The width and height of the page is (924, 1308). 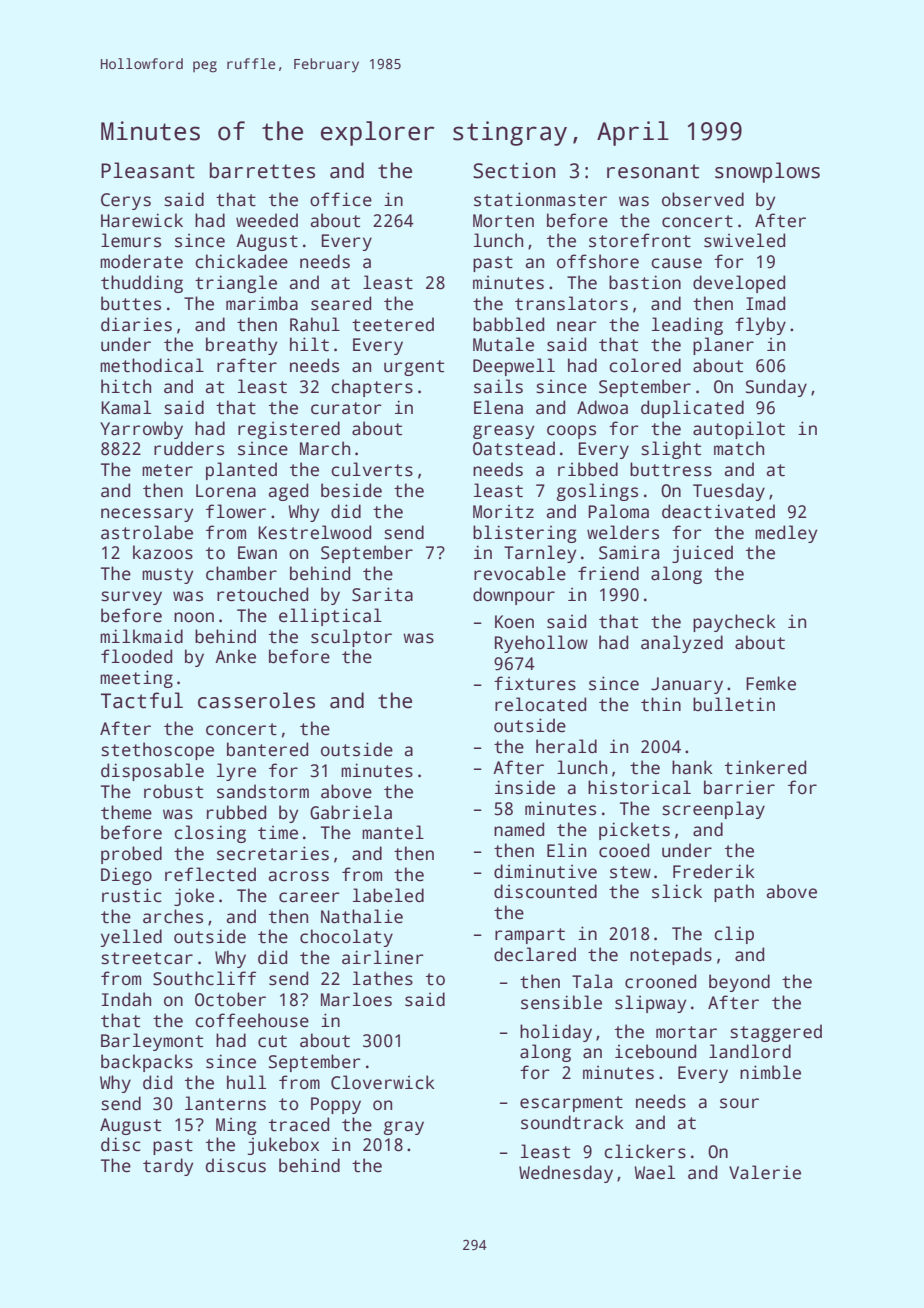 What do you see at coordinates (236, 1126) in the page?
I see `Ming` at bounding box center [236, 1126].
